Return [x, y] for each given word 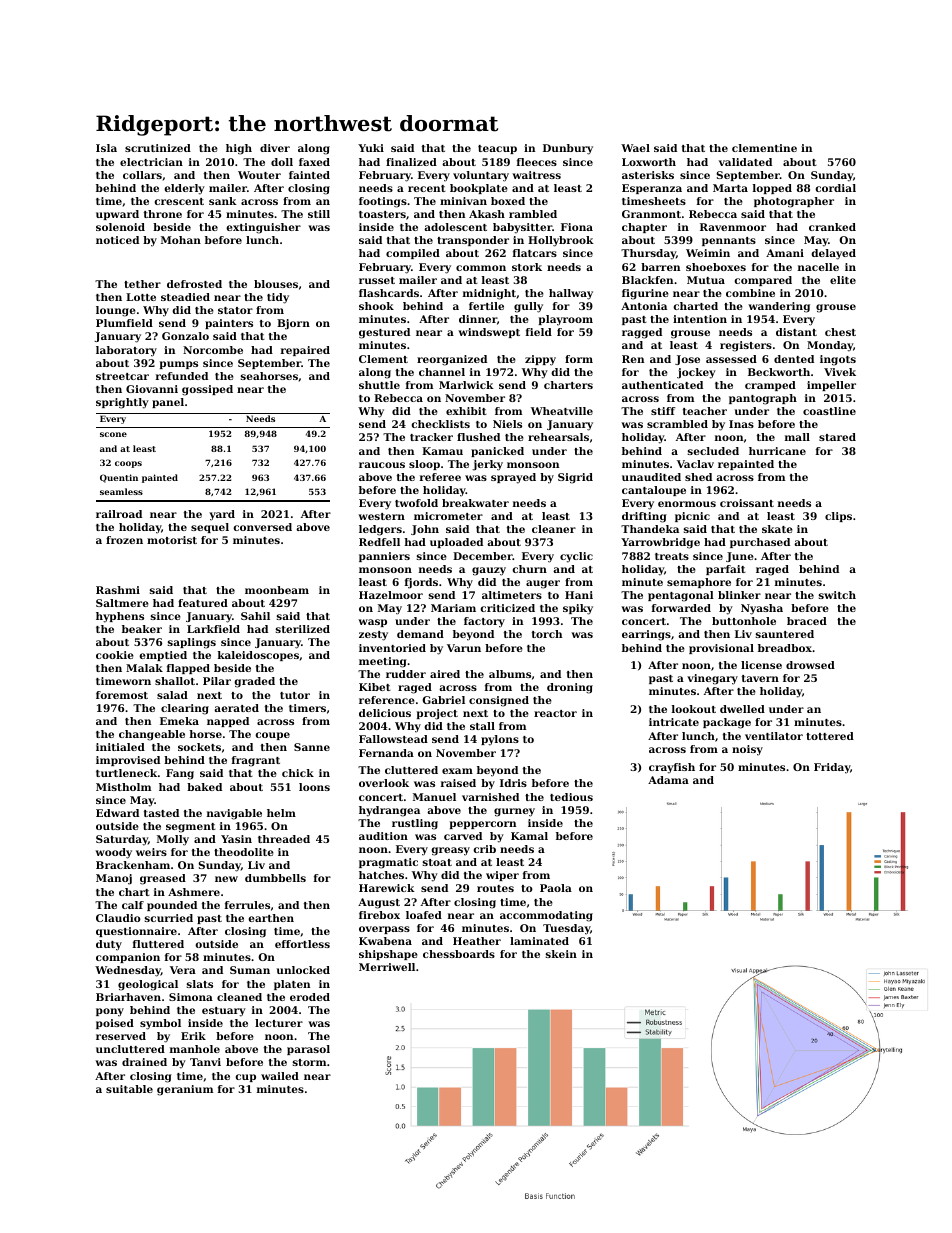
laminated [539, 941]
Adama [668, 780]
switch [837, 595]
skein [561, 954]
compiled [413, 254]
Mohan [181, 240]
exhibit [466, 411]
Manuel [434, 797]
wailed [280, 1076]
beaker [142, 629]
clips [838, 517]
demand [420, 634]
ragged [642, 333]
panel [168, 403]
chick [298, 773]
